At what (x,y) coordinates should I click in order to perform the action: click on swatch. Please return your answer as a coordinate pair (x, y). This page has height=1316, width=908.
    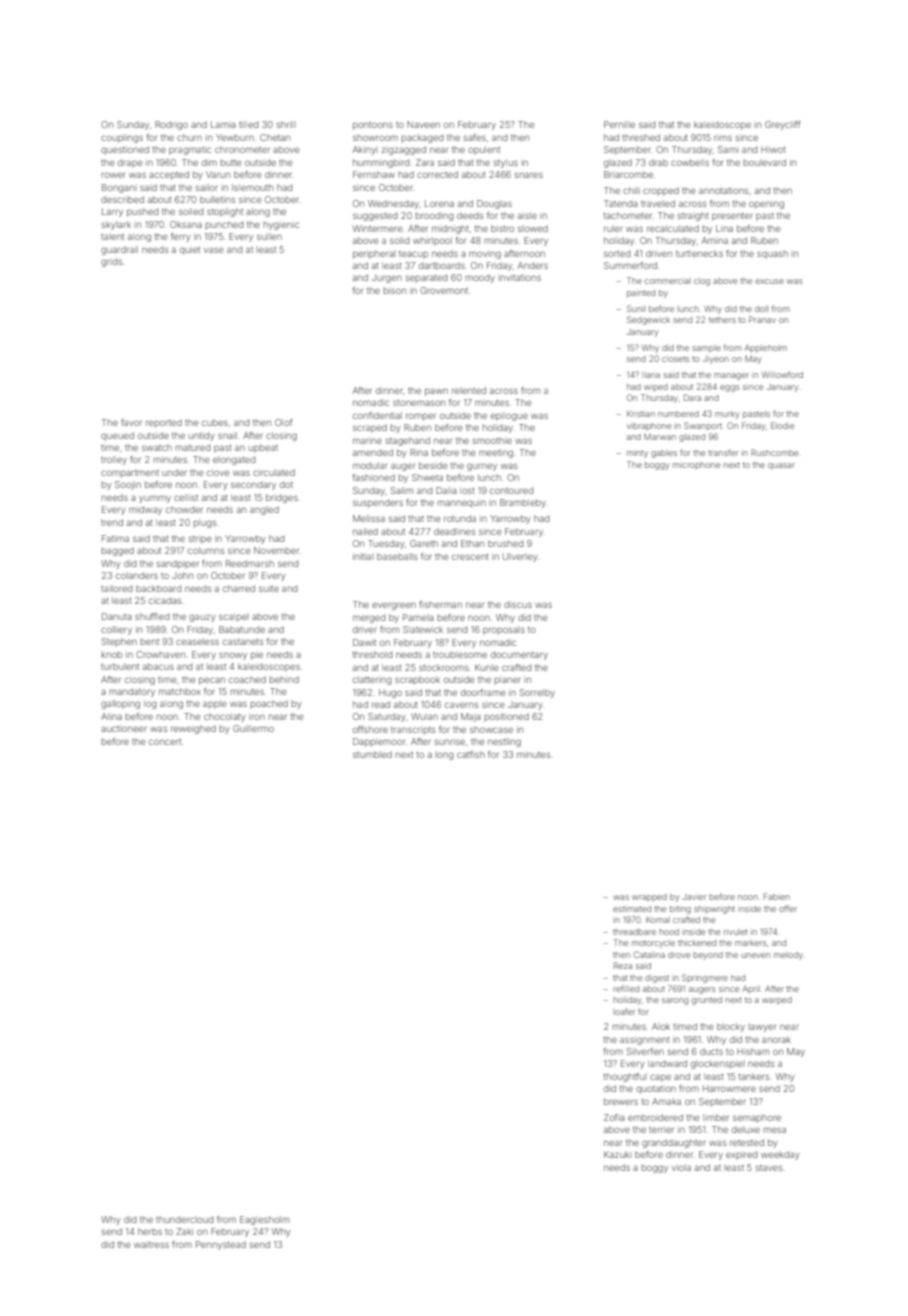
    Looking at the image, I should click on (157, 447).
